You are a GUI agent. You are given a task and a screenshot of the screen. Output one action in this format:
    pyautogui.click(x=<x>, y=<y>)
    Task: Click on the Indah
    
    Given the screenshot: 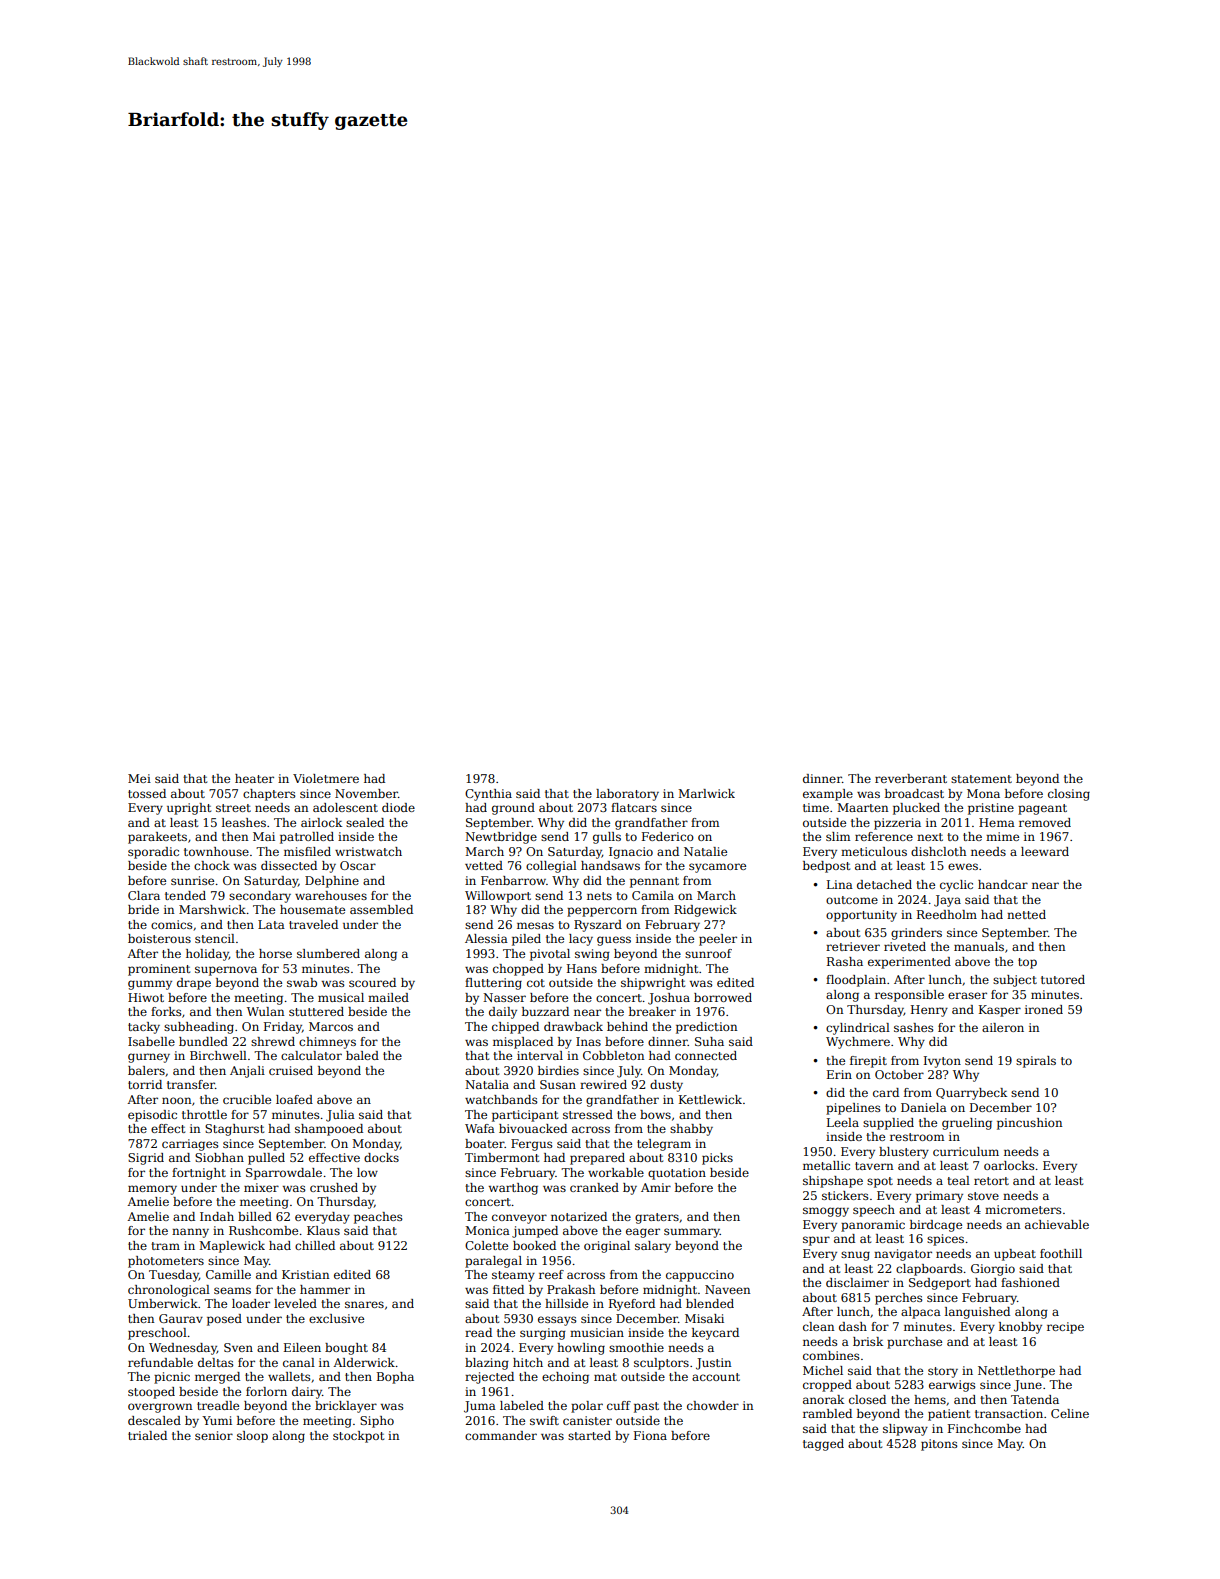 What is the action you would take?
    pyautogui.click(x=217, y=1216)
